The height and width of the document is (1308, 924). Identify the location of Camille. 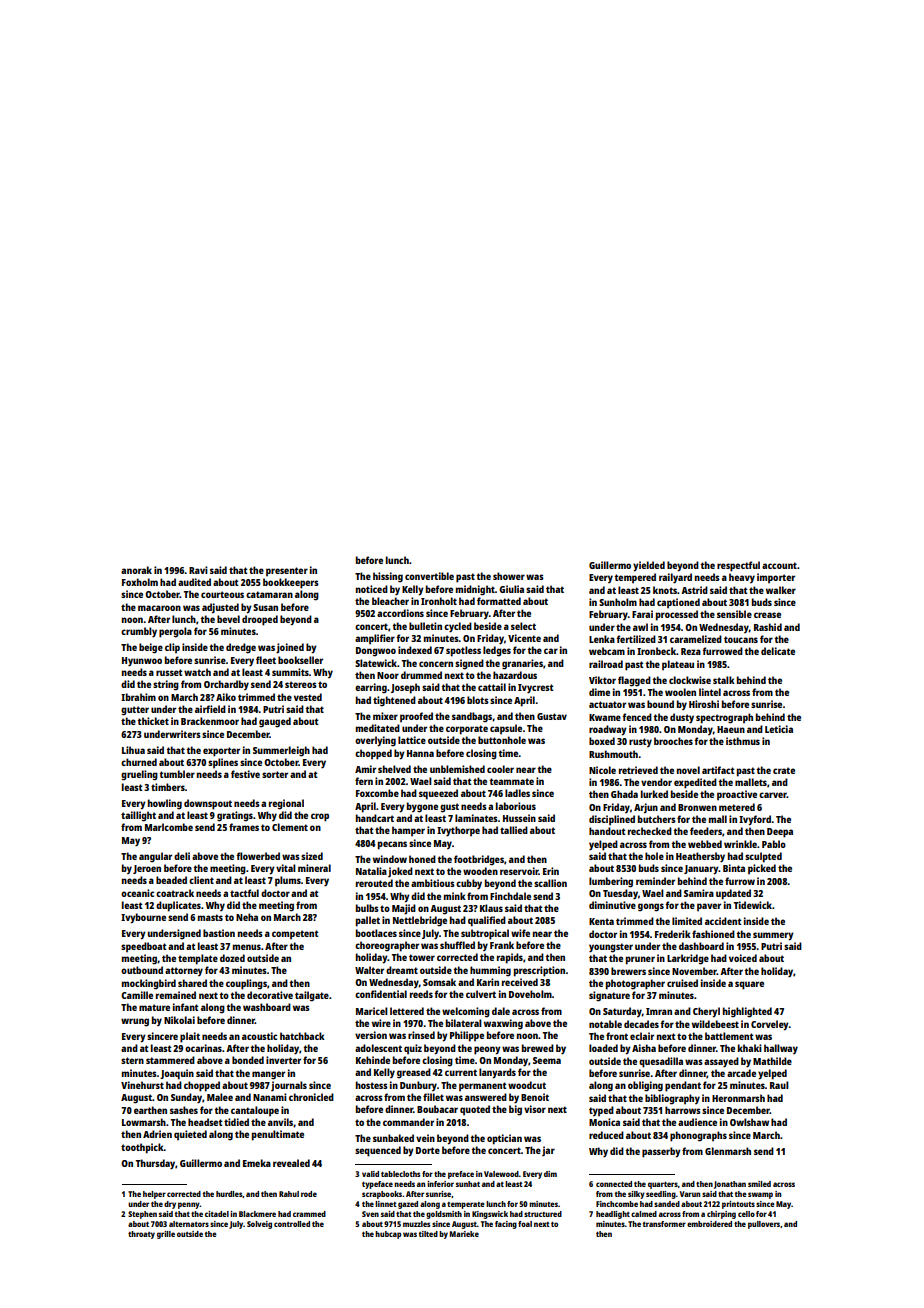
(137, 995).
